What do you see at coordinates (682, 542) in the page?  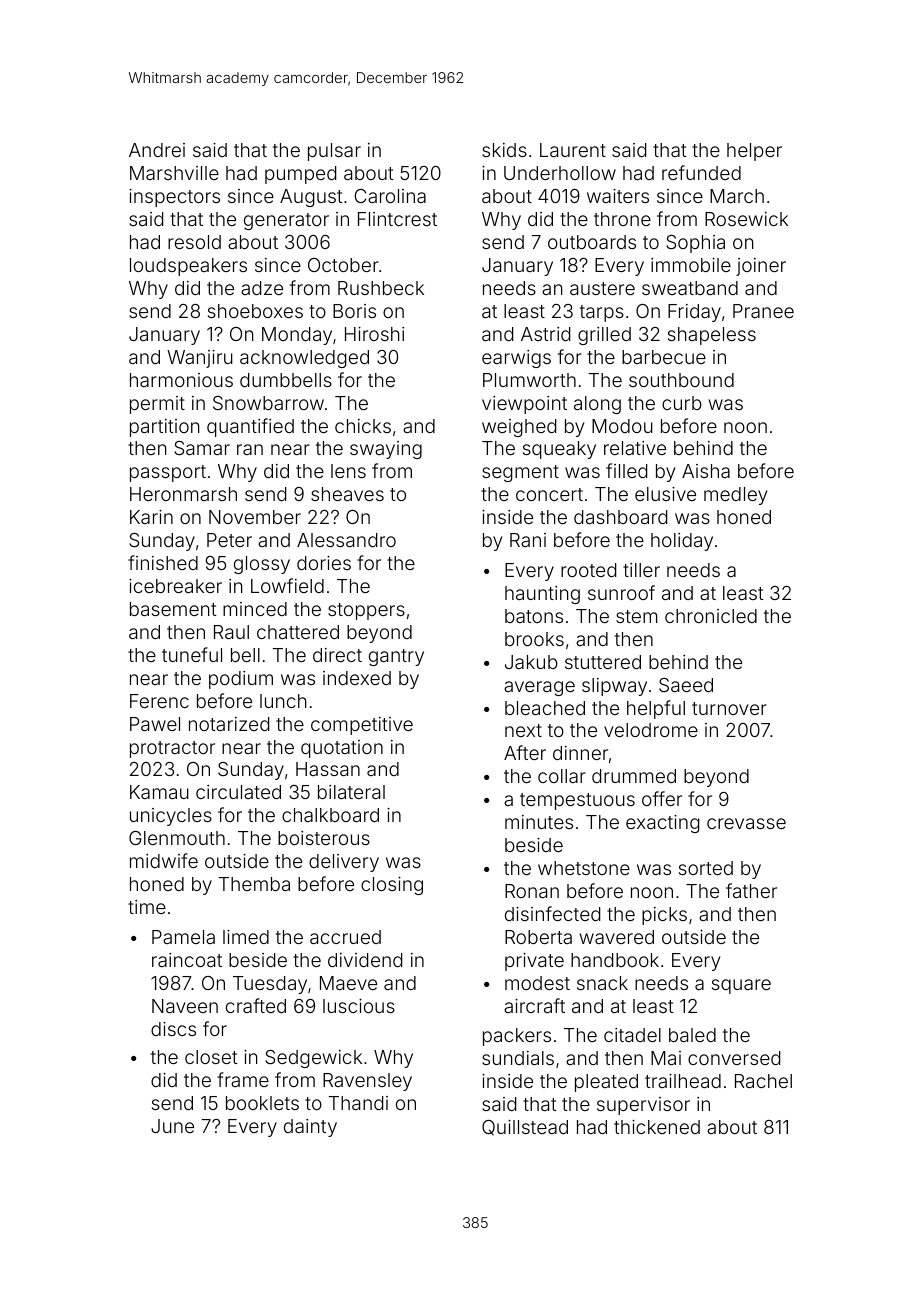 I see `holiday` at bounding box center [682, 542].
